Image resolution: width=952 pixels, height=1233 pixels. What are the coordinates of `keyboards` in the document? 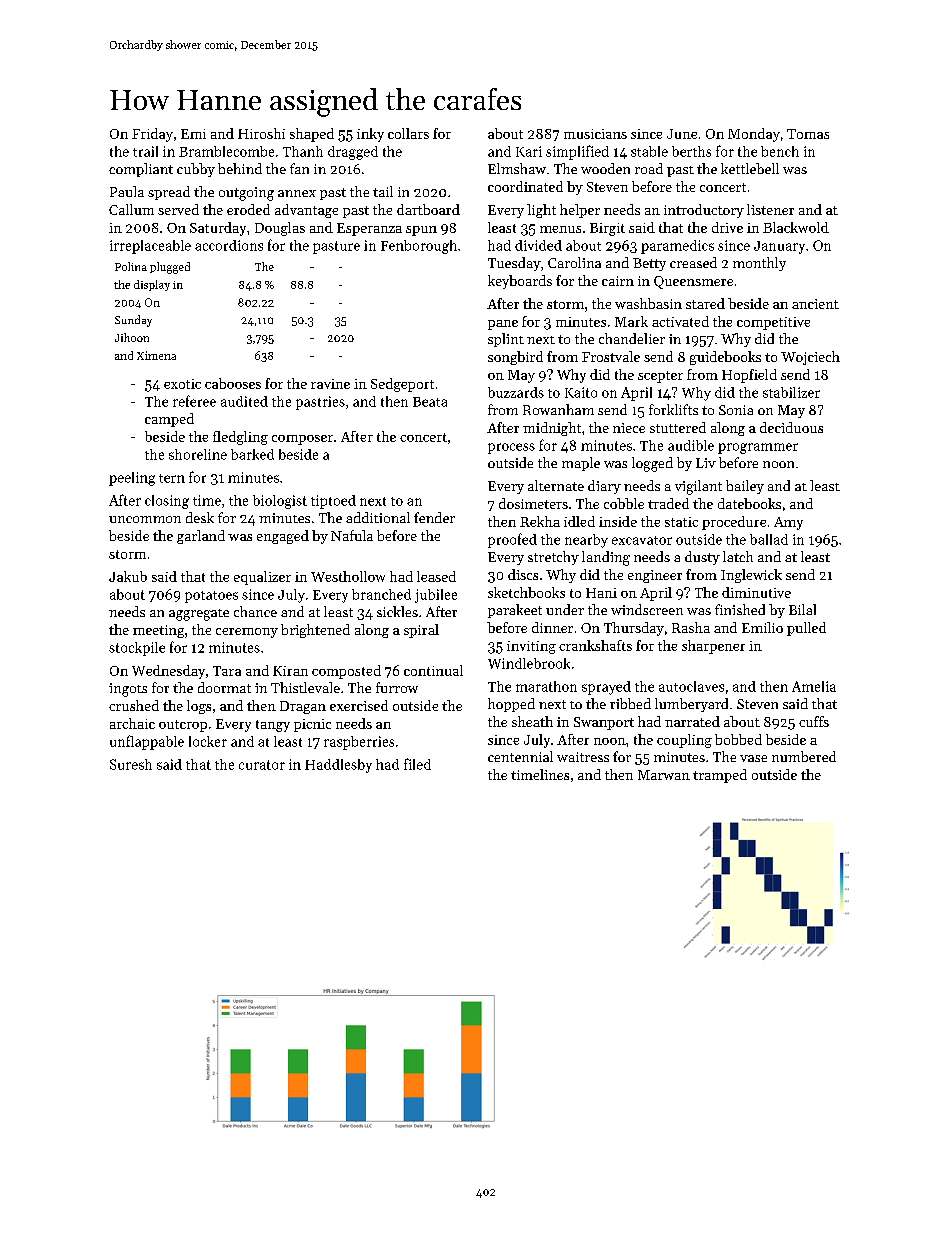 It's located at (520, 282).
